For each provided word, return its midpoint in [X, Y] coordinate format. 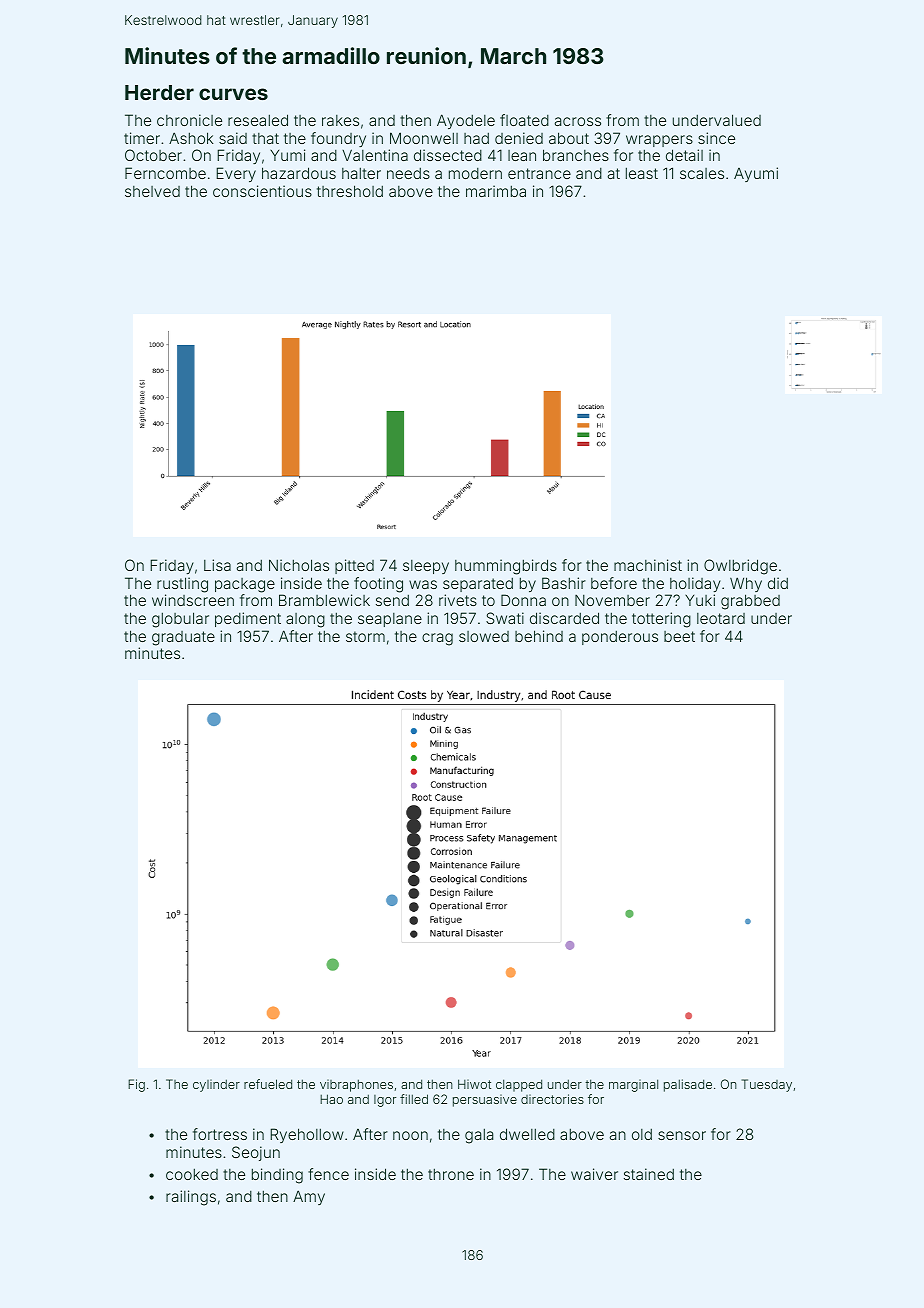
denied [519, 138]
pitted [354, 566]
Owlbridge [740, 567]
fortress [220, 1134]
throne [451, 1174]
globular [180, 620]
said [233, 138]
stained [649, 1174]
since [716, 138]
